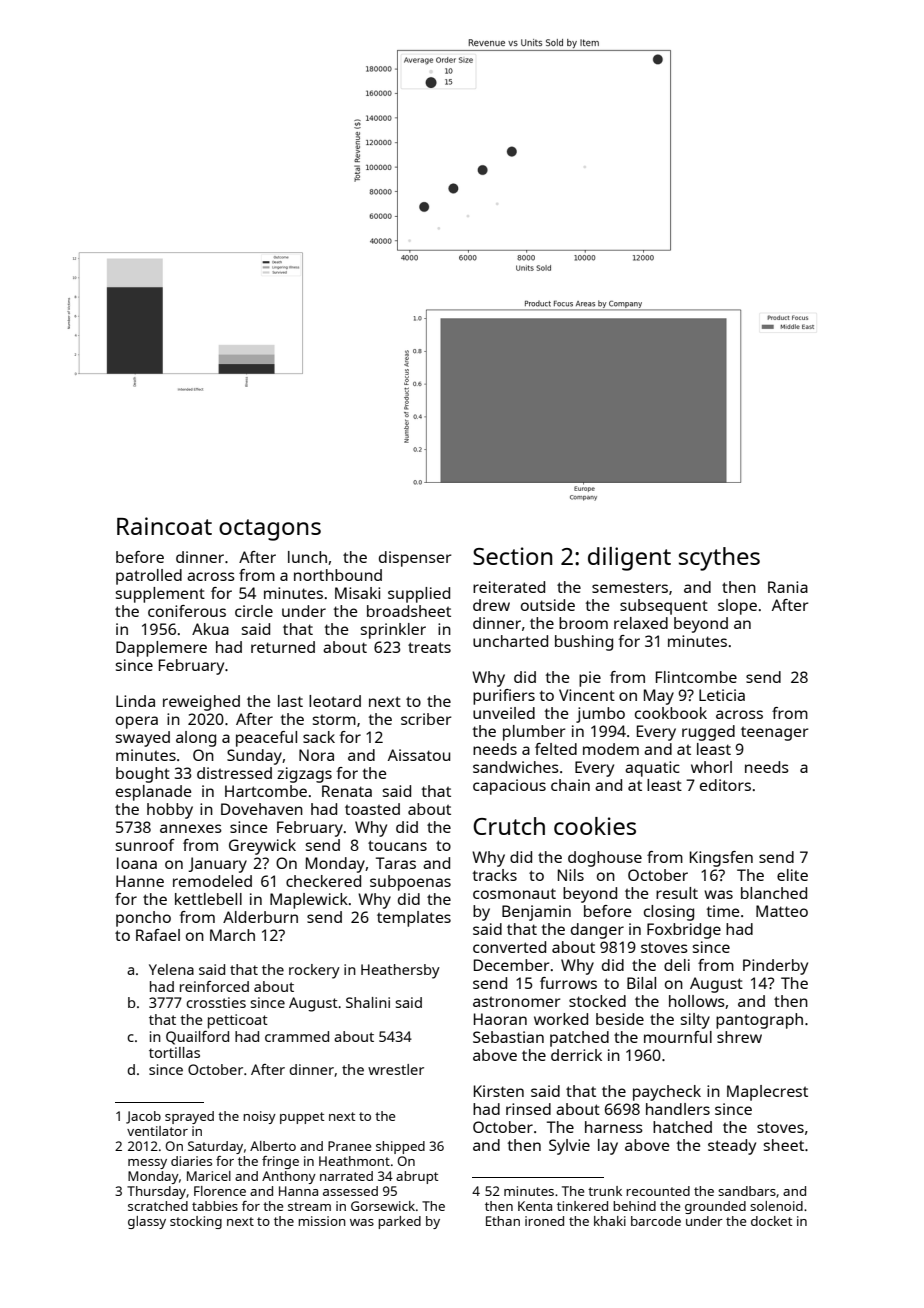 This screenshot has width=924, height=1308. Describe the element at coordinates (314, 971) in the screenshot. I see `rockery` at that location.
